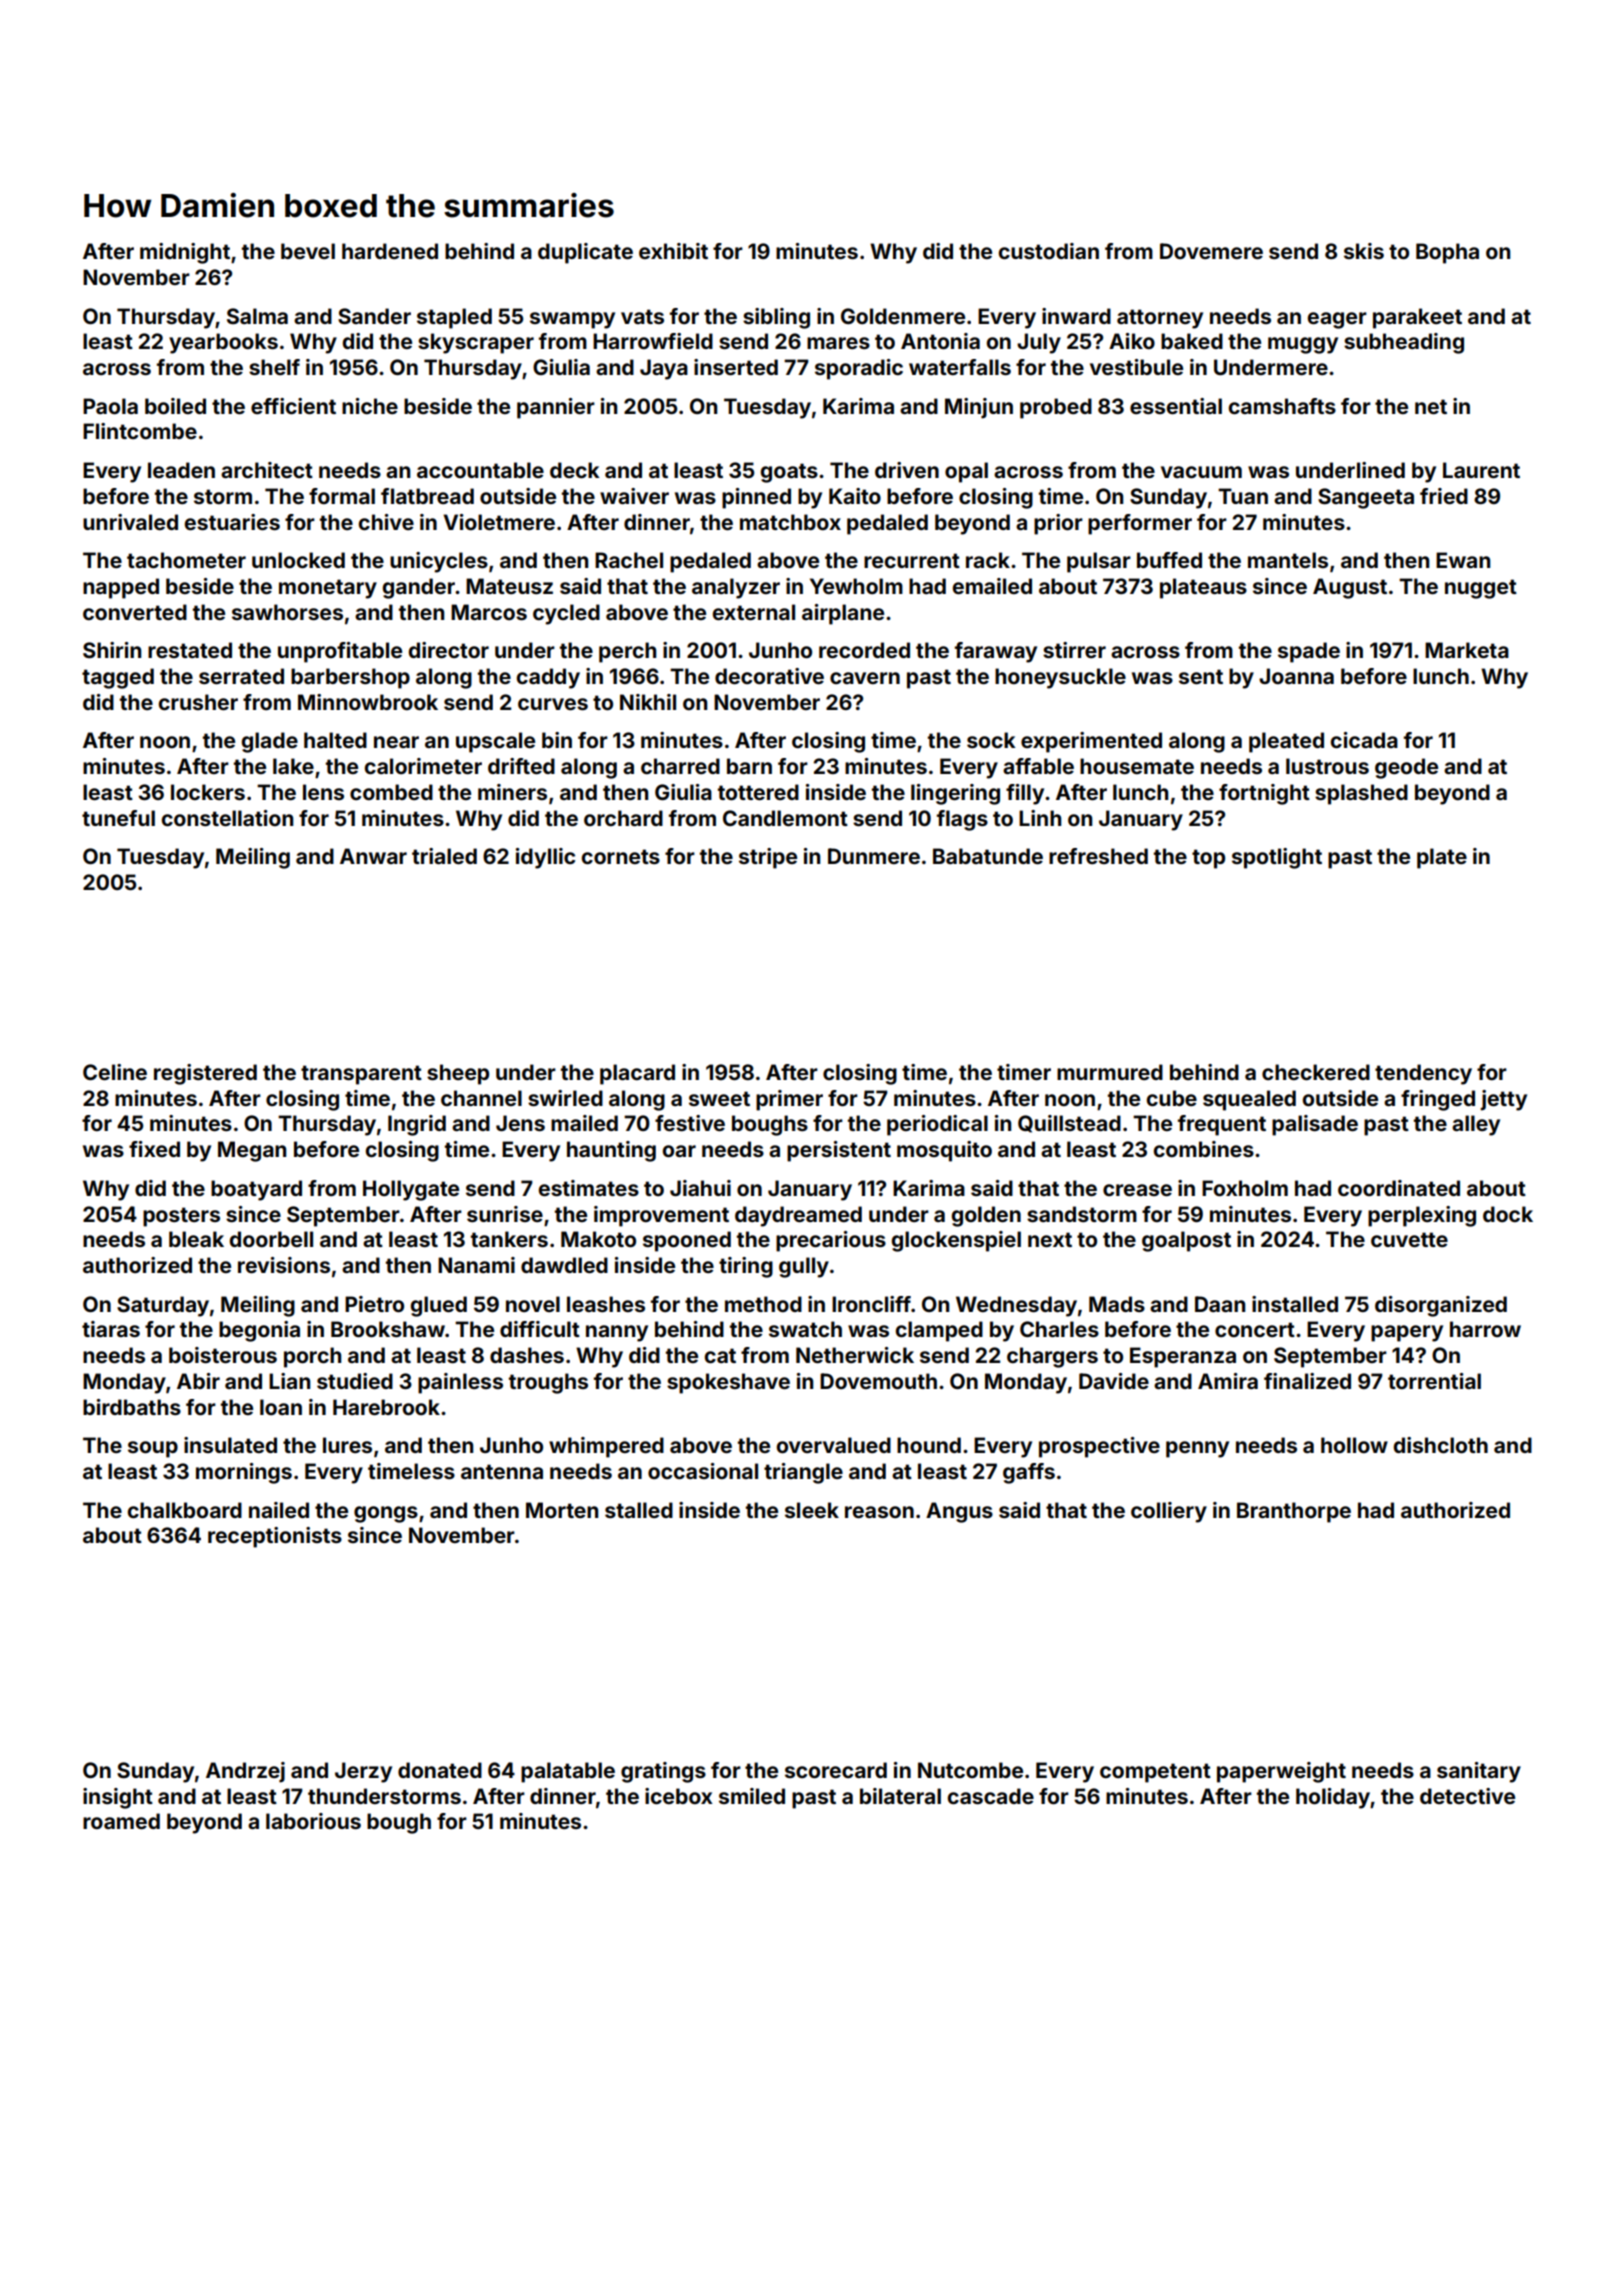 This document has height=2292, width=1620. Describe the element at coordinates (1333, 1798) in the document. I see `holiday` at that location.
